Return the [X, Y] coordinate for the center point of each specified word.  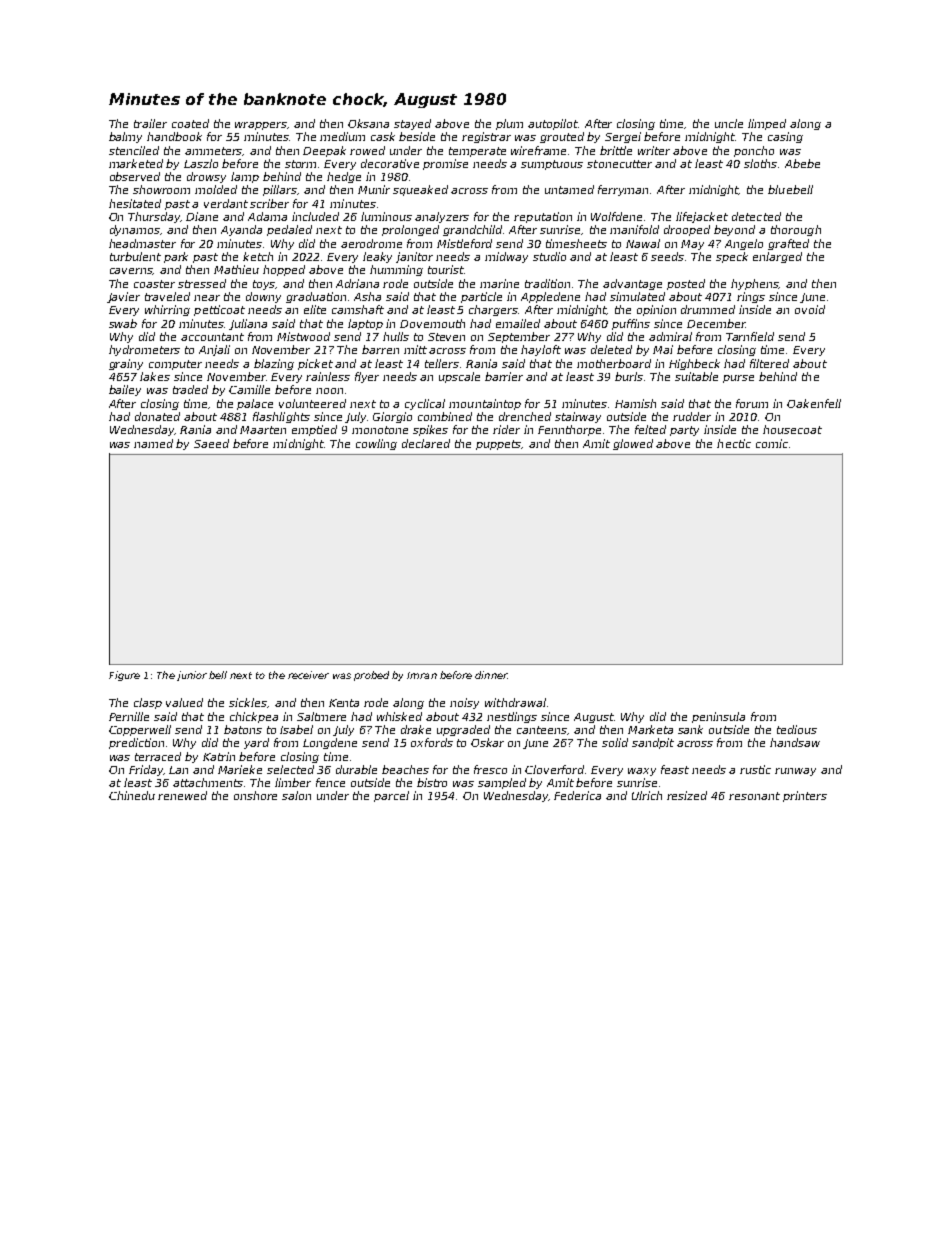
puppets [499, 445]
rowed [367, 150]
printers [805, 796]
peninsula [718, 717]
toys [264, 285]
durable [356, 769]
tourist [446, 269]
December [716, 323]
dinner [491, 675]
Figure [124, 676]
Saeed [211, 443]
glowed [633, 444]
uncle [729, 123]
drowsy [206, 177]
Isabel [296, 729]
